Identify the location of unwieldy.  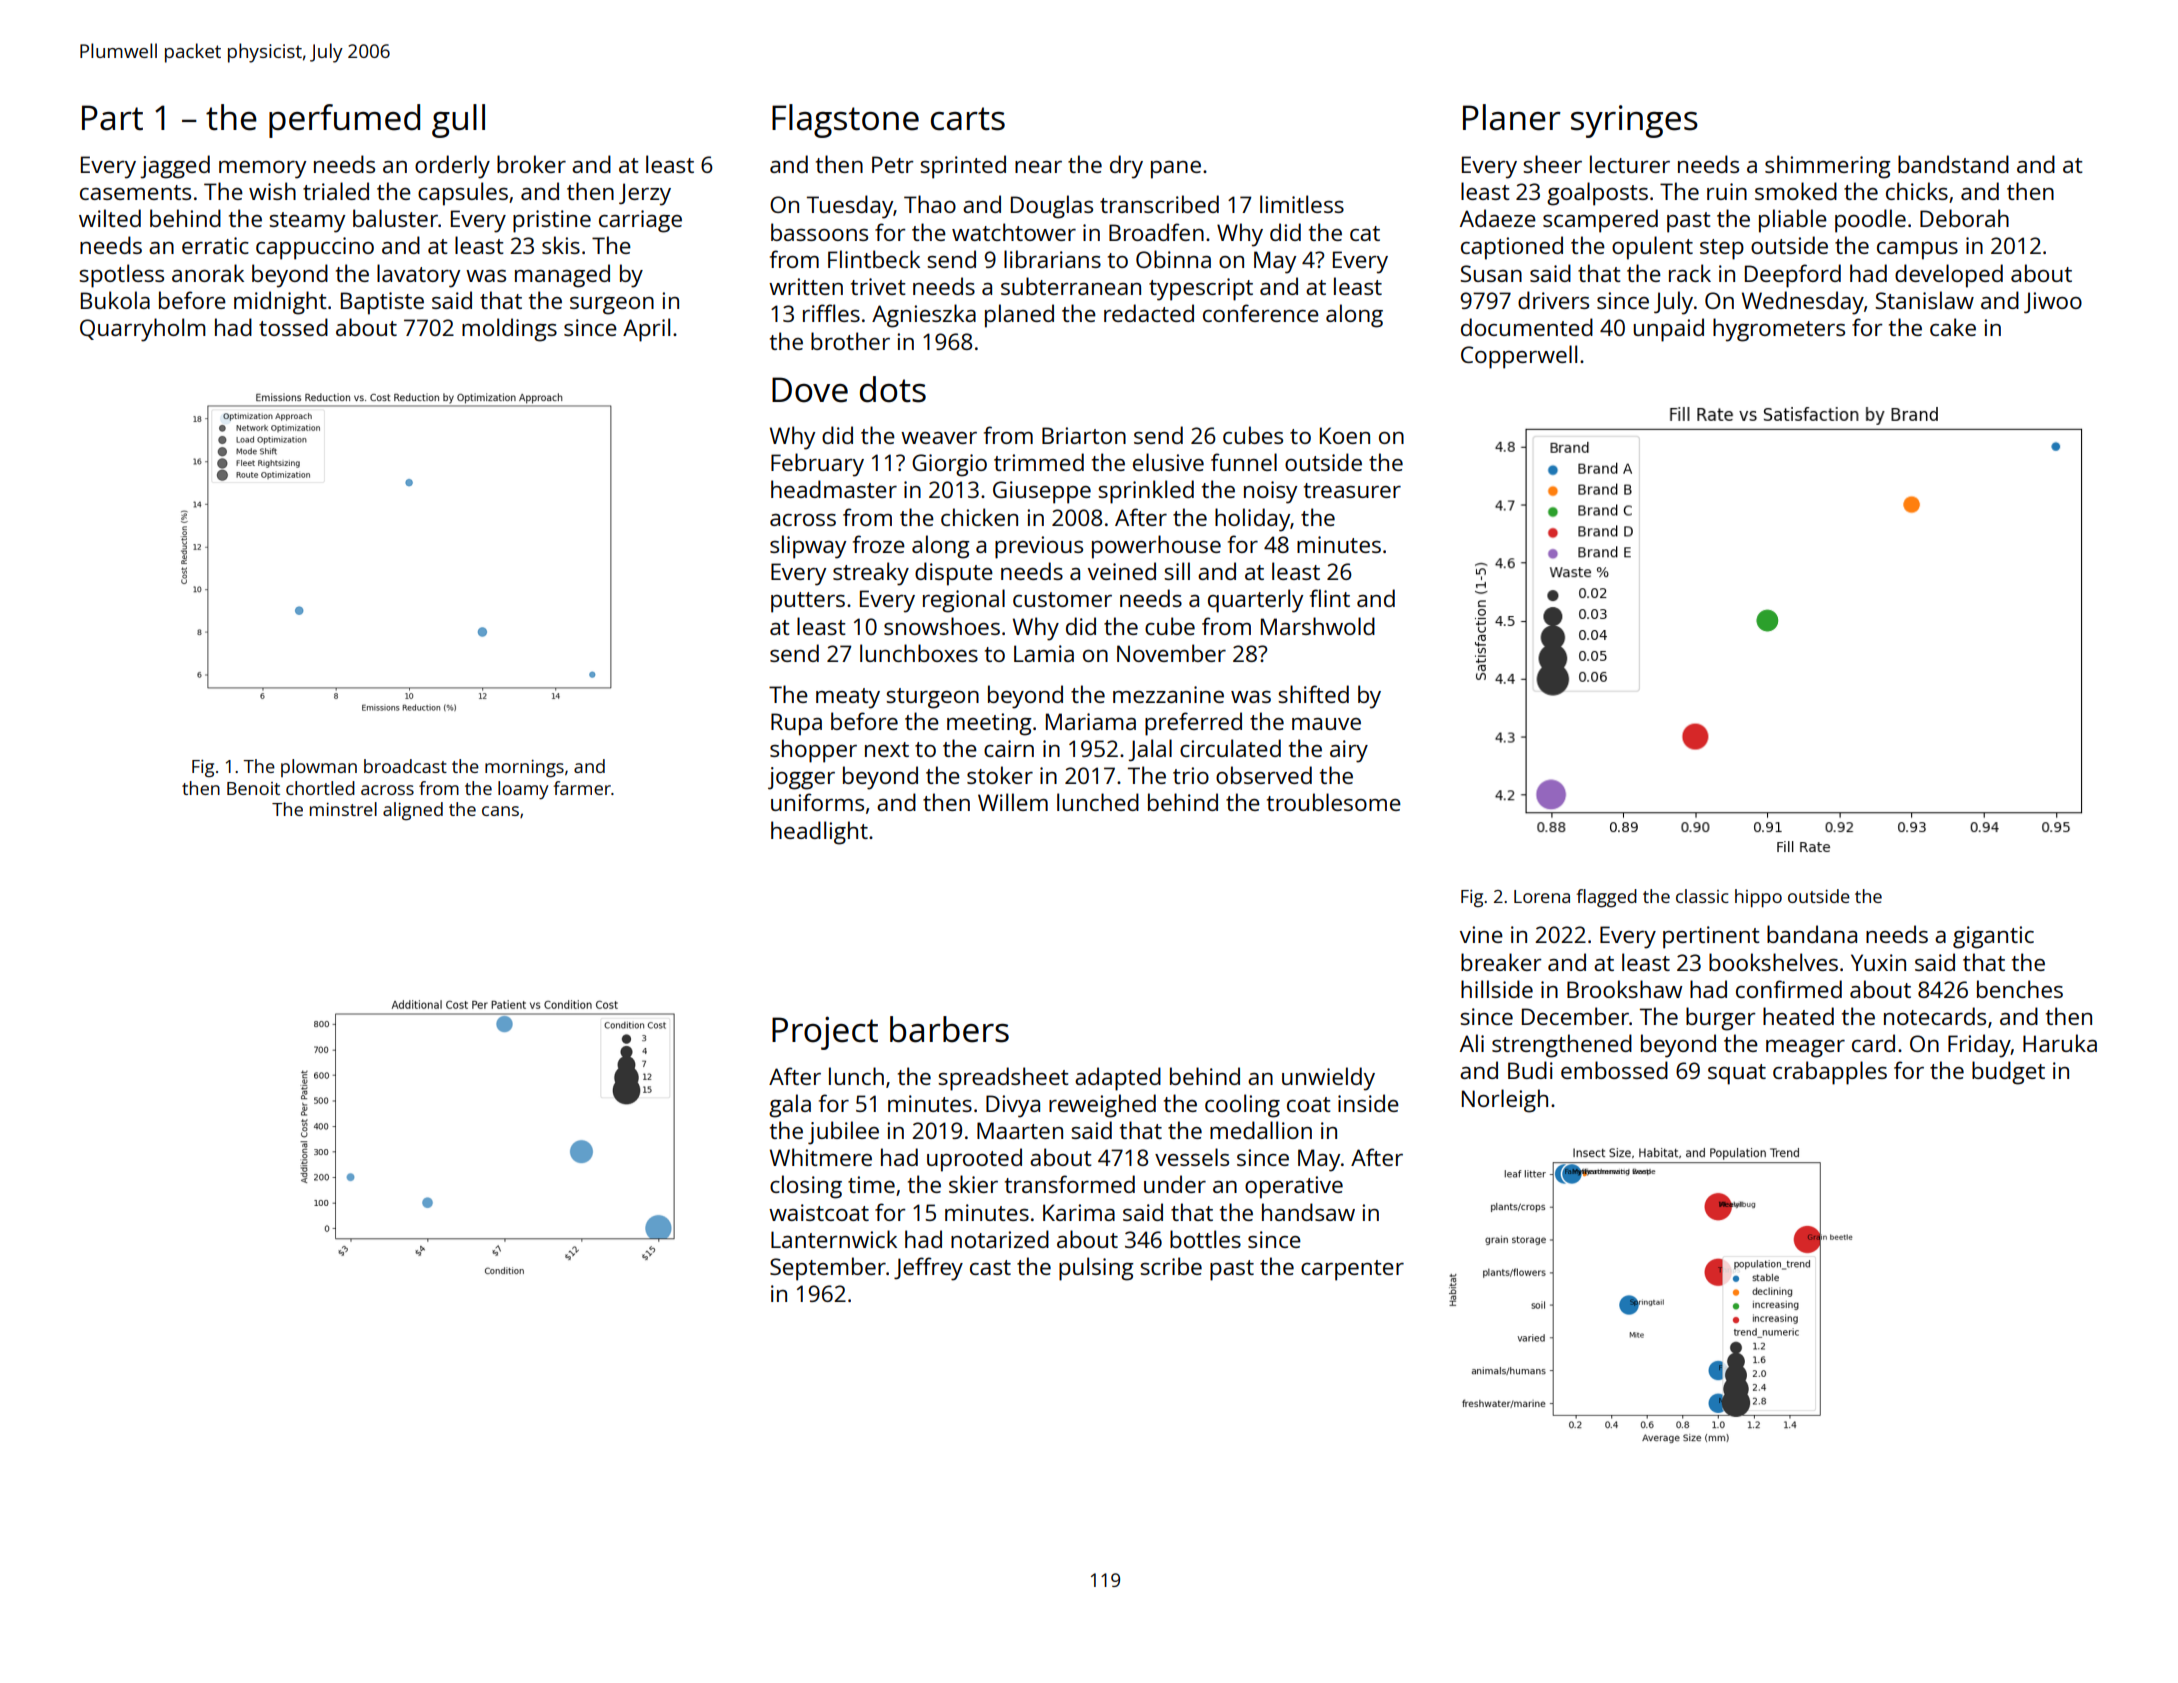
(1328, 1079).
